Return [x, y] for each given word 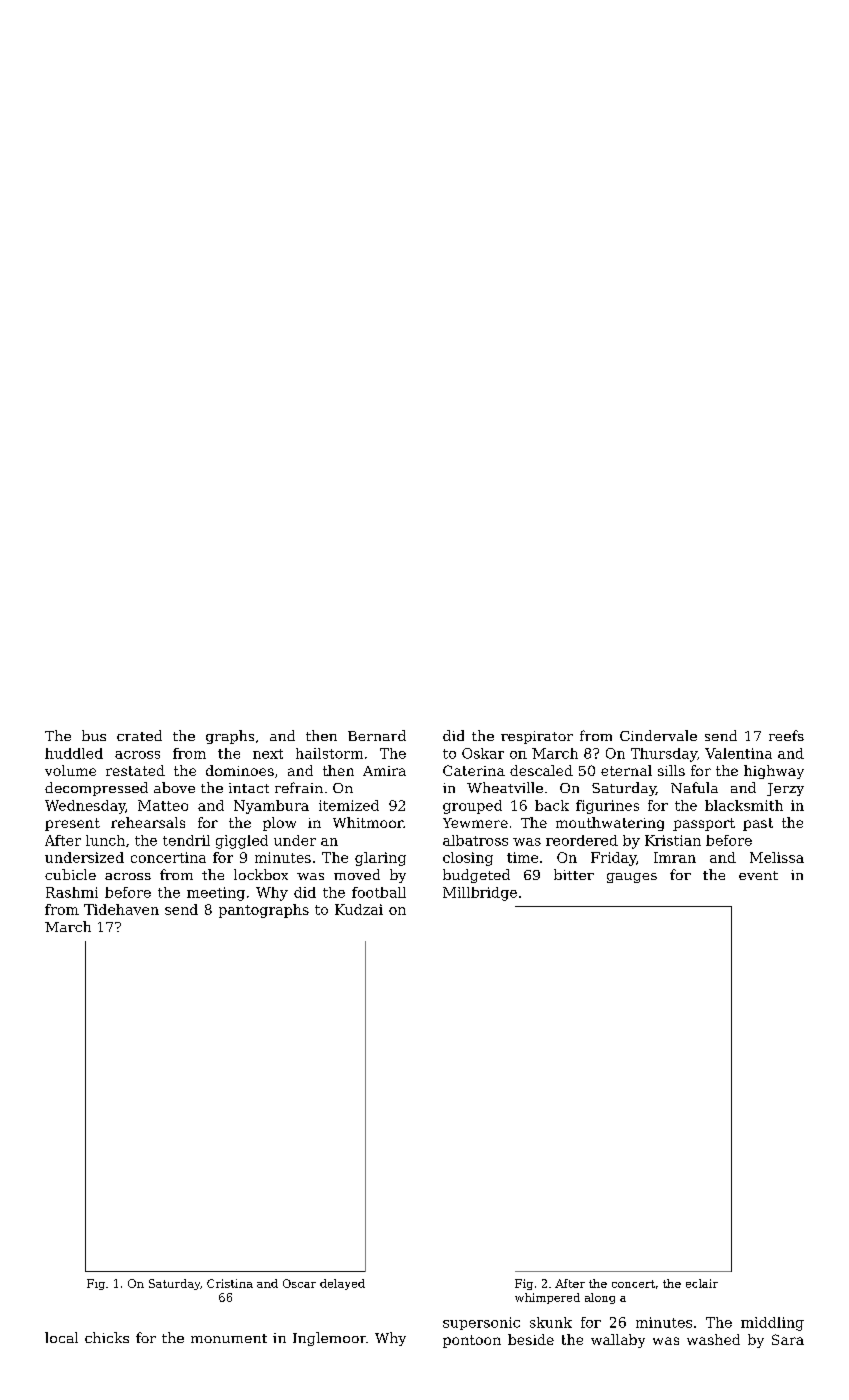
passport [704, 824]
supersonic [481, 1323]
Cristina [230, 1283]
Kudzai [359, 909]
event [758, 875]
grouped [472, 807]
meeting [216, 894]
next [268, 754]
